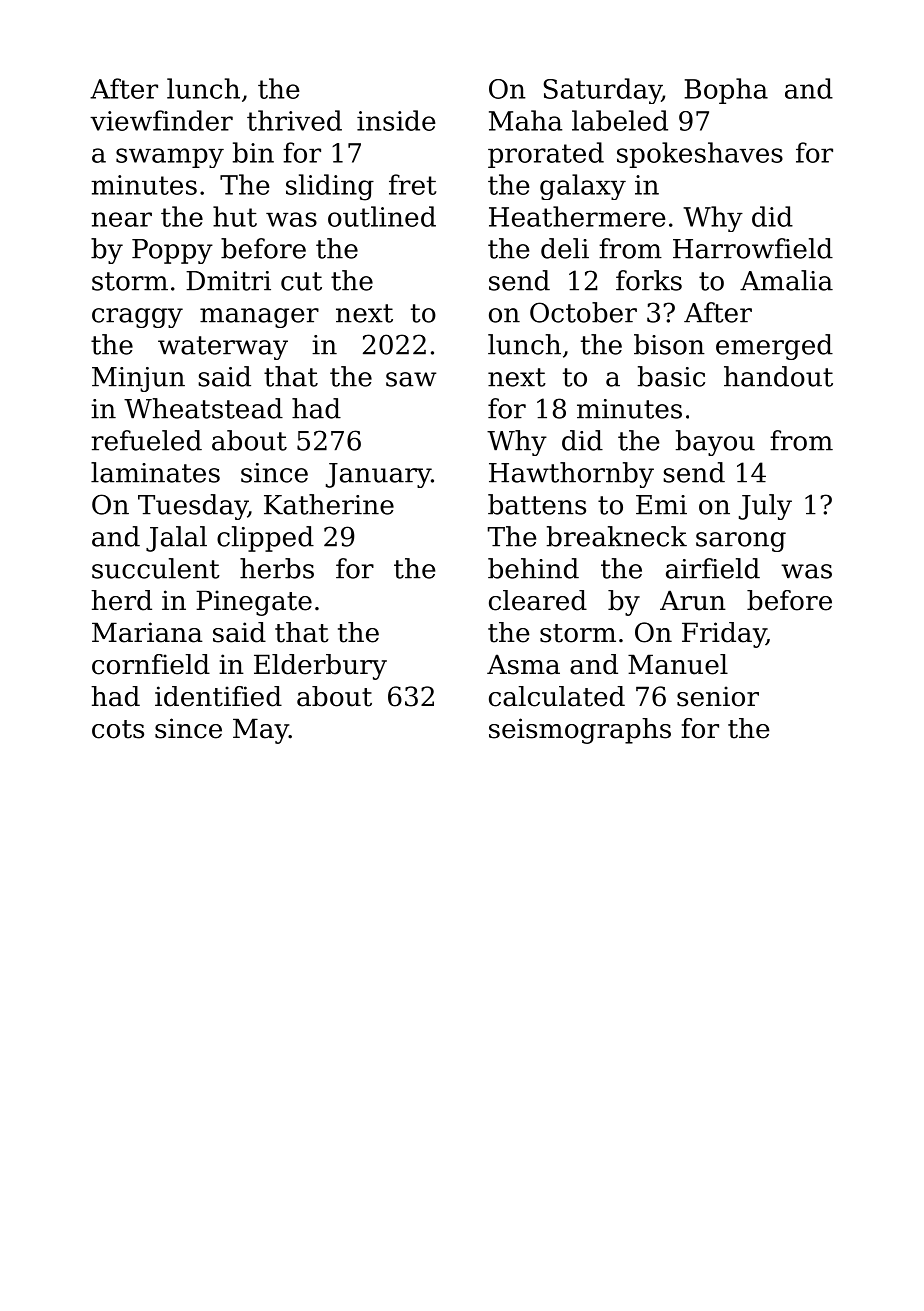  What do you see at coordinates (137, 318) in the image?
I see `craggy` at bounding box center [137, 318].
